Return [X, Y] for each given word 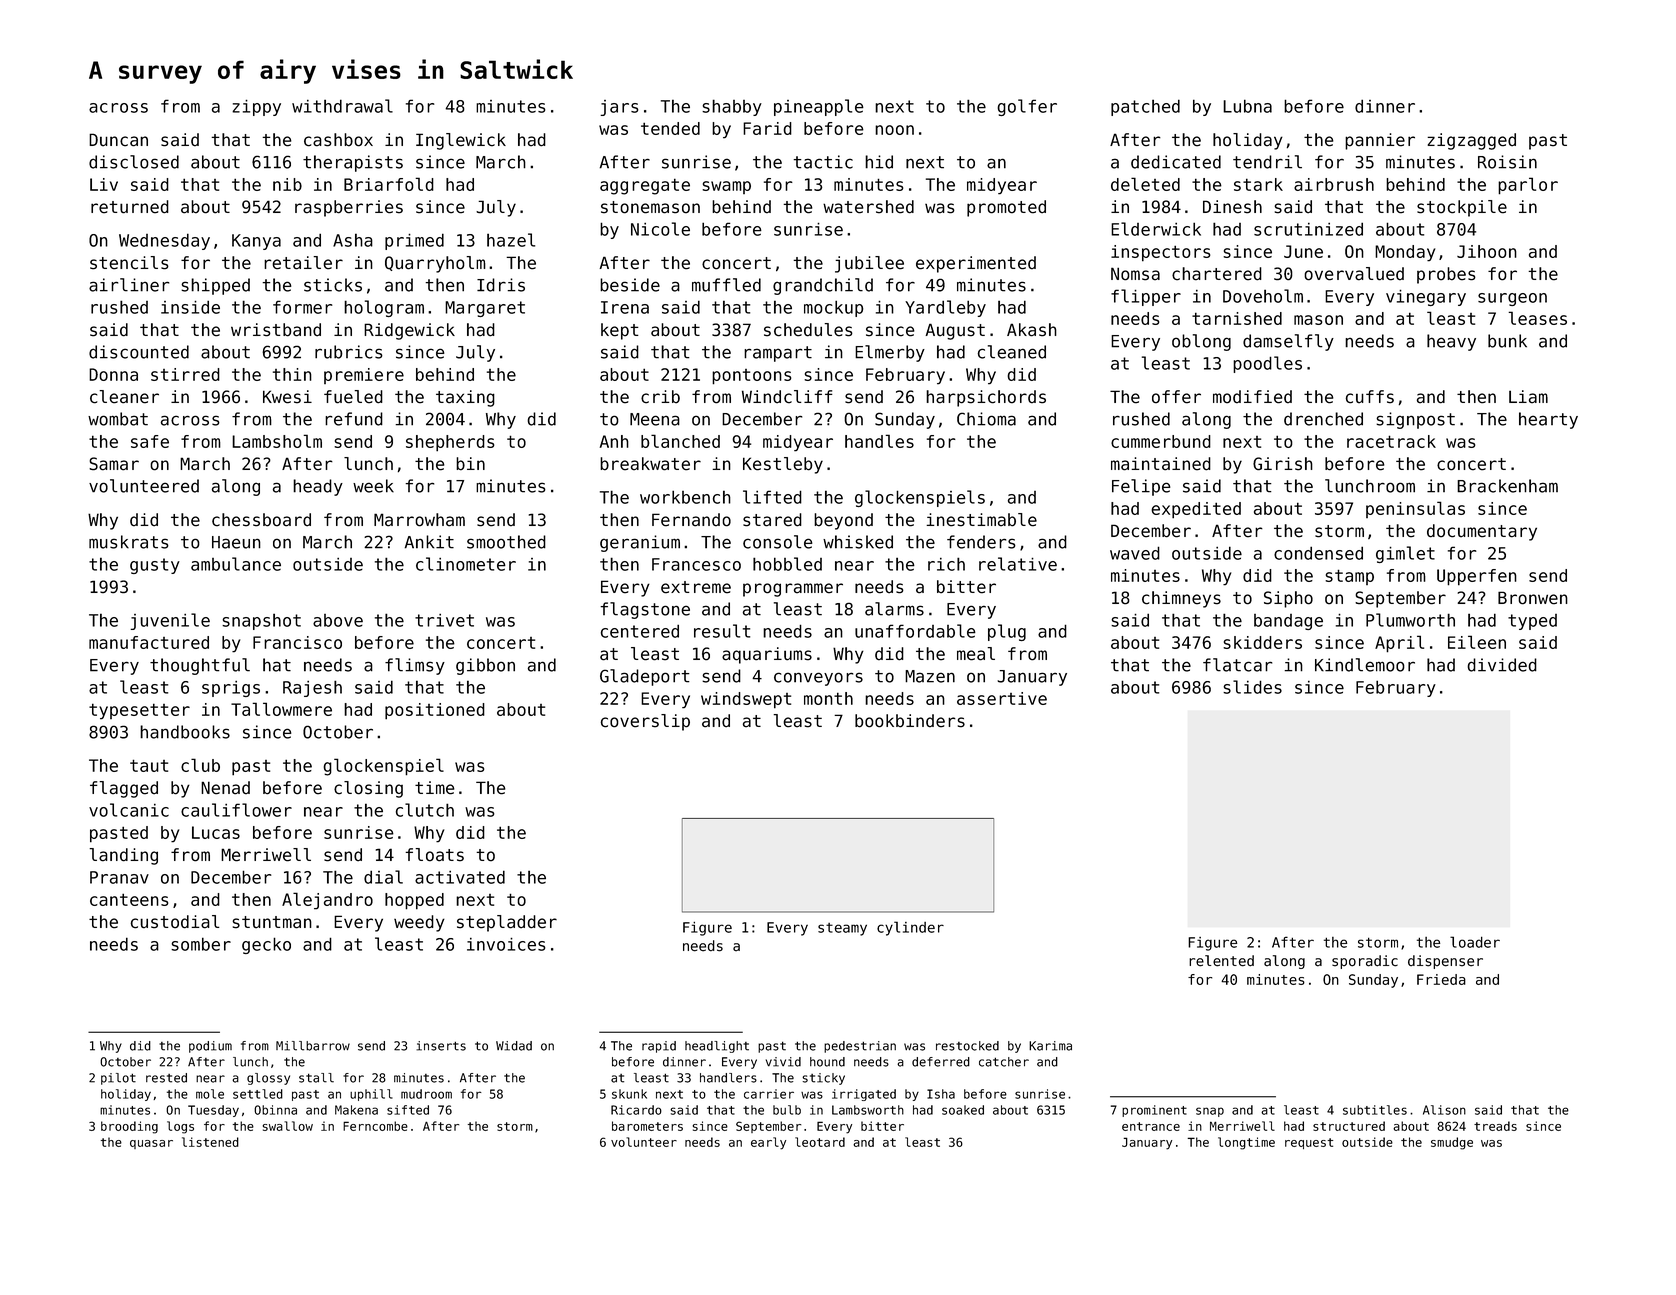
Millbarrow [313, 1046]
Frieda [1441, 979]
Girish [1283, 464]
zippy [256, 108]
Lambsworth [868, 1110]
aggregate [645, 186]
